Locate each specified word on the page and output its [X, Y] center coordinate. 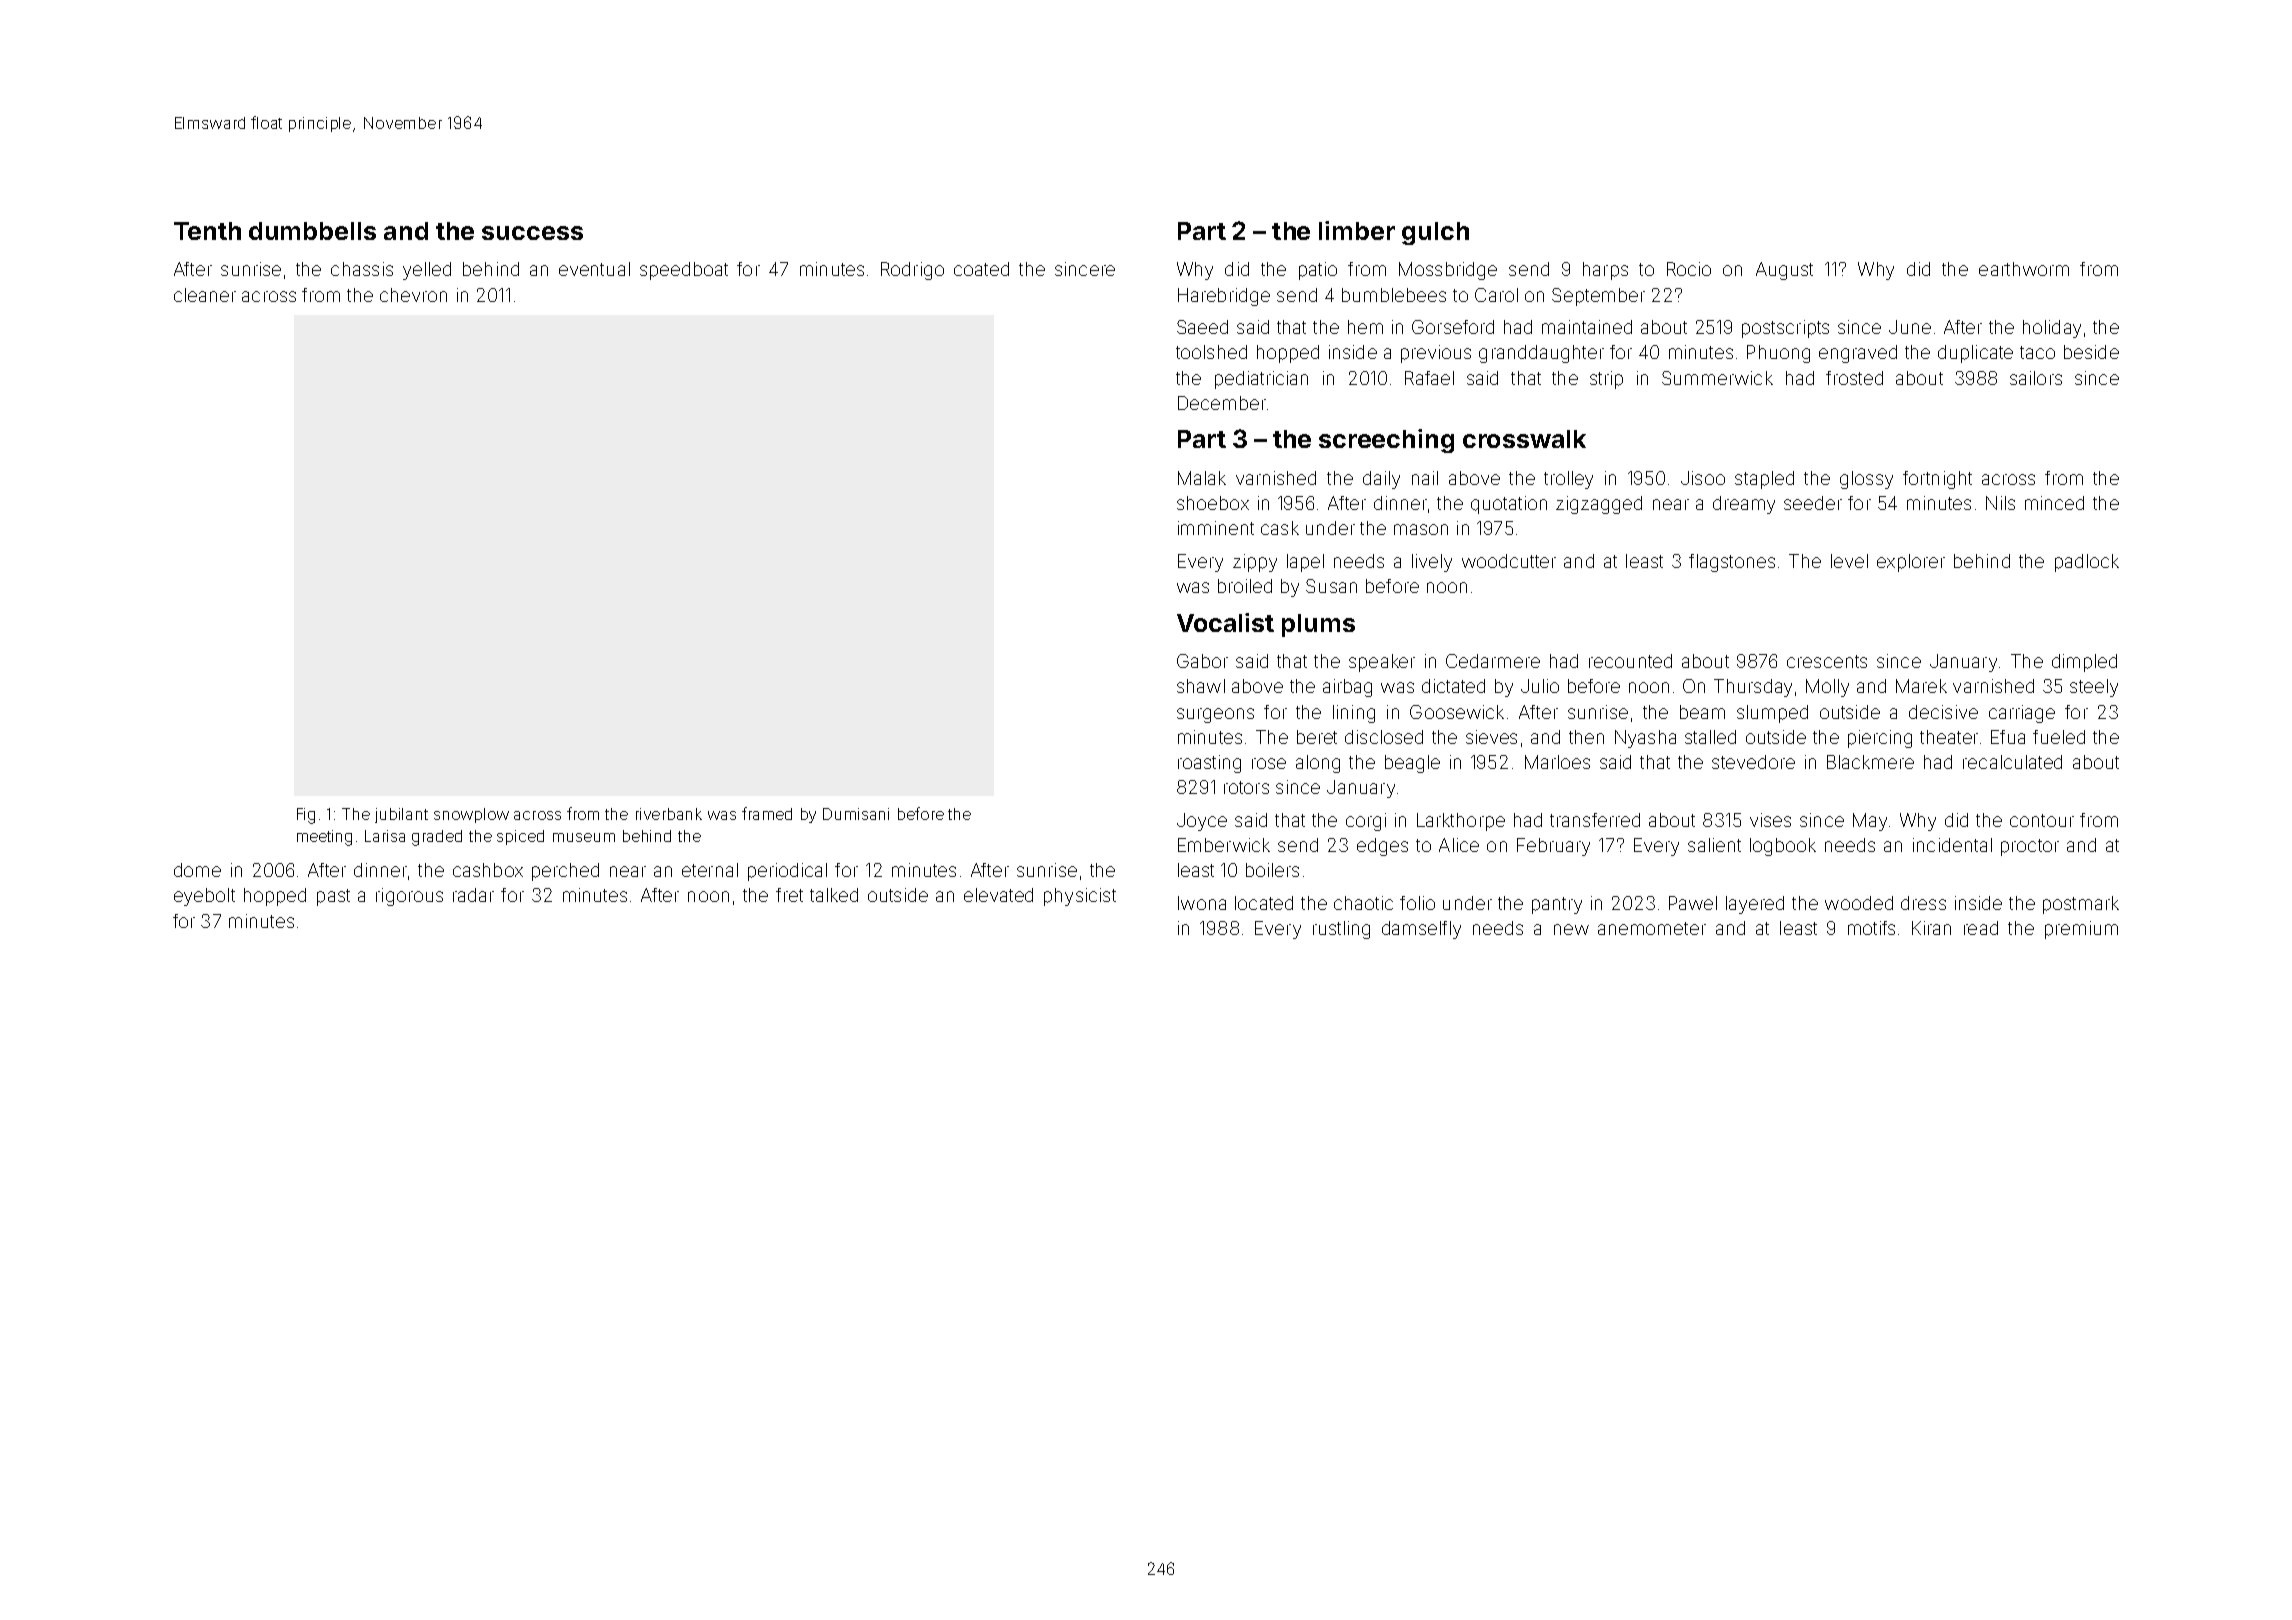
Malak [1202, 478]
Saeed [1202, 327]
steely [2094, 688]
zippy [1255, 563]
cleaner [205, 295]
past [333, 897]
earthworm [2024, 269]
